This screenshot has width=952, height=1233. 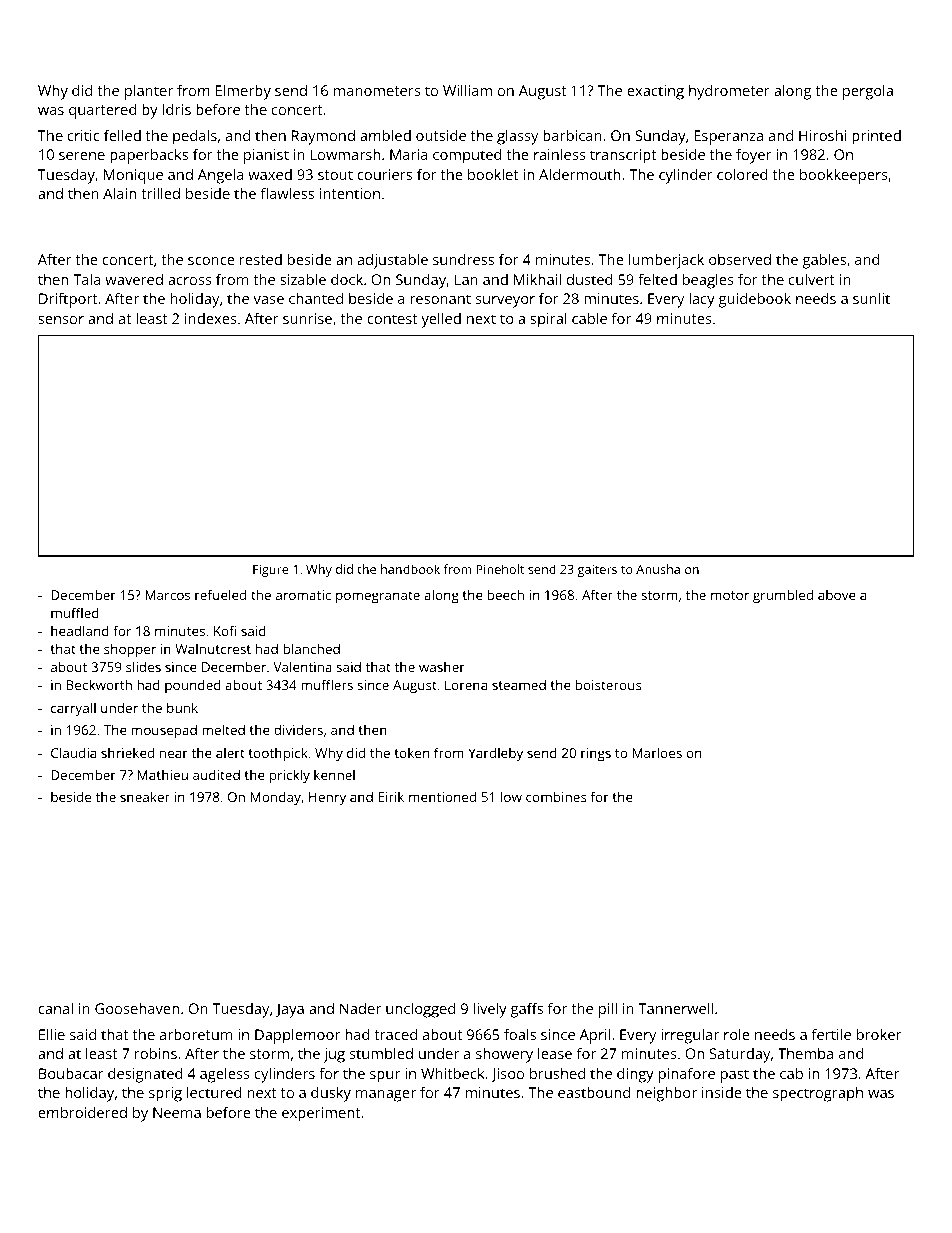 What do you see at coordinates (597, 571) in the screenshot?
I see `gaiters` at bounding box center [597, 571].
